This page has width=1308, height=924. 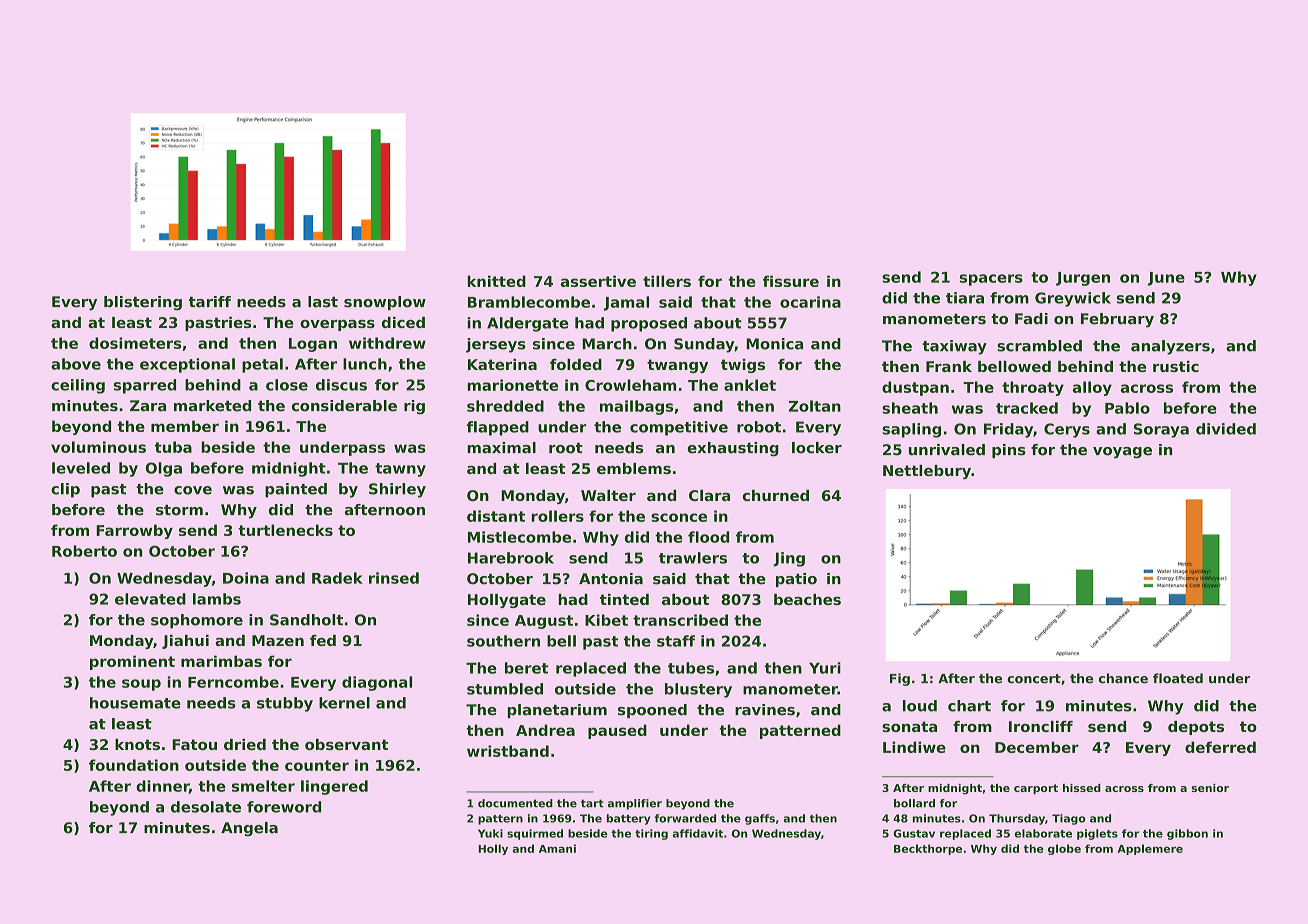 I want to click on desolate, so click(x=206, y=807).
